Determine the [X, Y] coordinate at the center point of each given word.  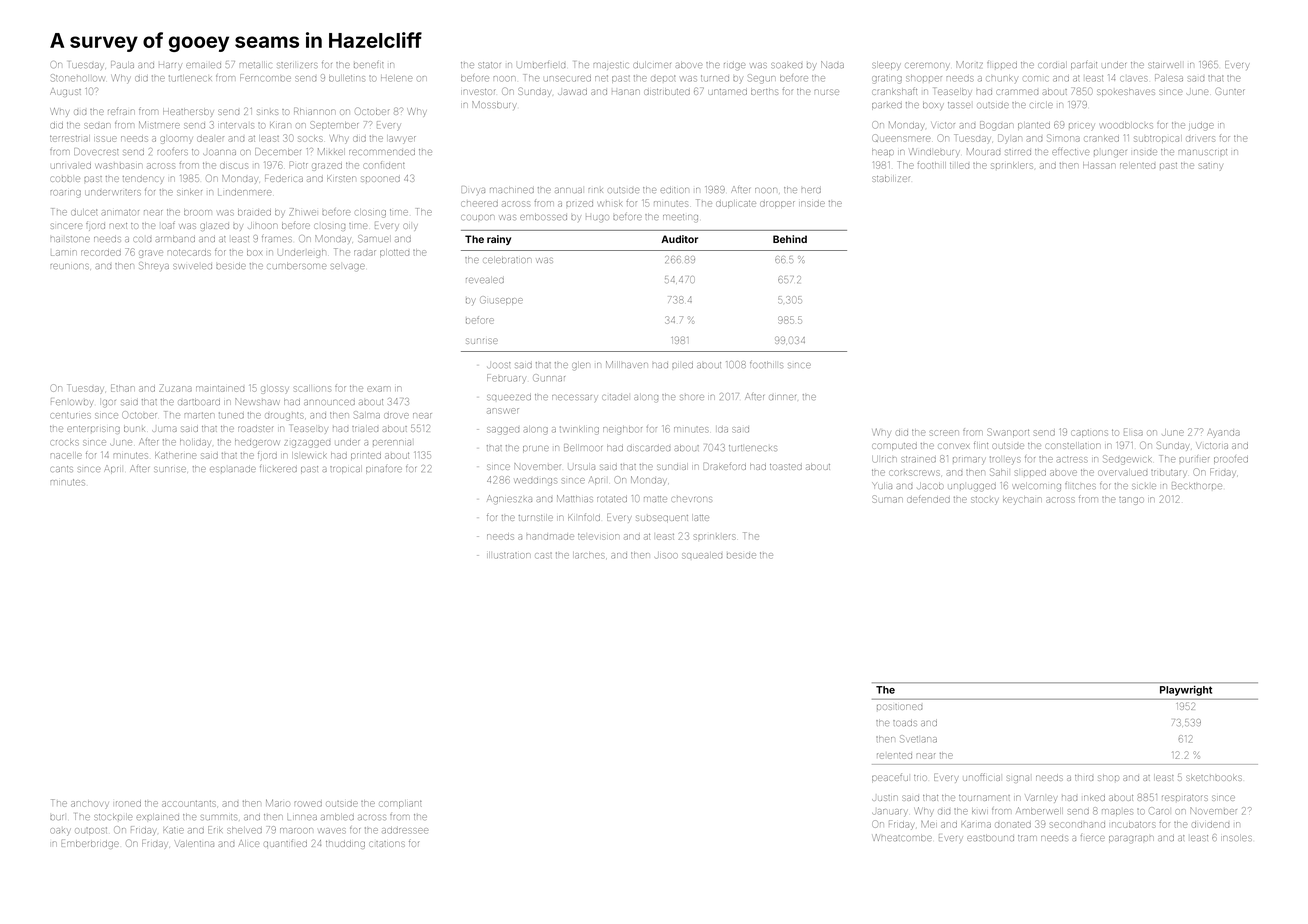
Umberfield [541, 65]
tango [1131, 501]
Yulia [882, 485]
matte [655, 499]
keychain [1022, 501]
